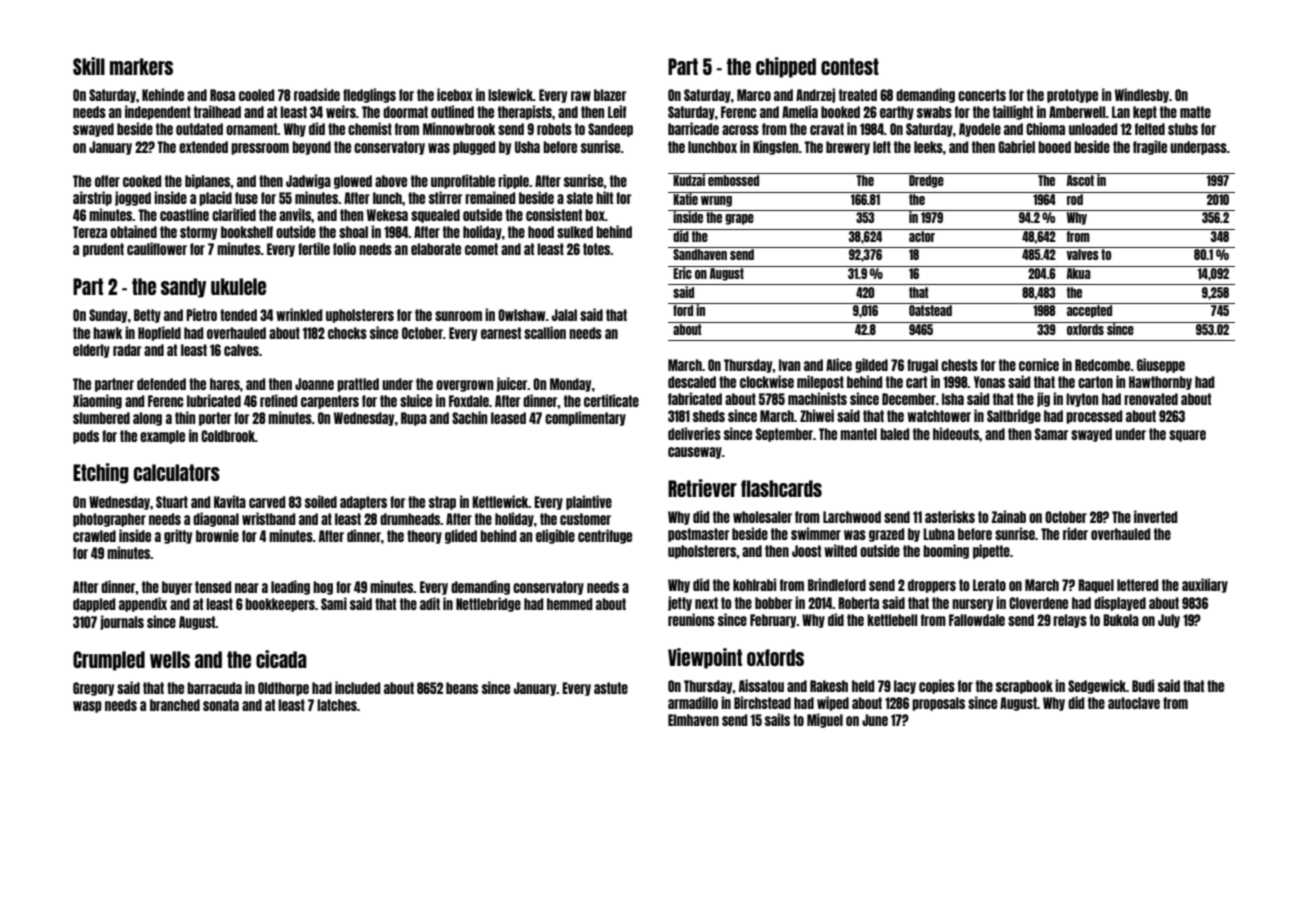 Image resolution: width=1308 pixels, height=924 pixels. I want to click on centrifuge, so click(605, 536).
